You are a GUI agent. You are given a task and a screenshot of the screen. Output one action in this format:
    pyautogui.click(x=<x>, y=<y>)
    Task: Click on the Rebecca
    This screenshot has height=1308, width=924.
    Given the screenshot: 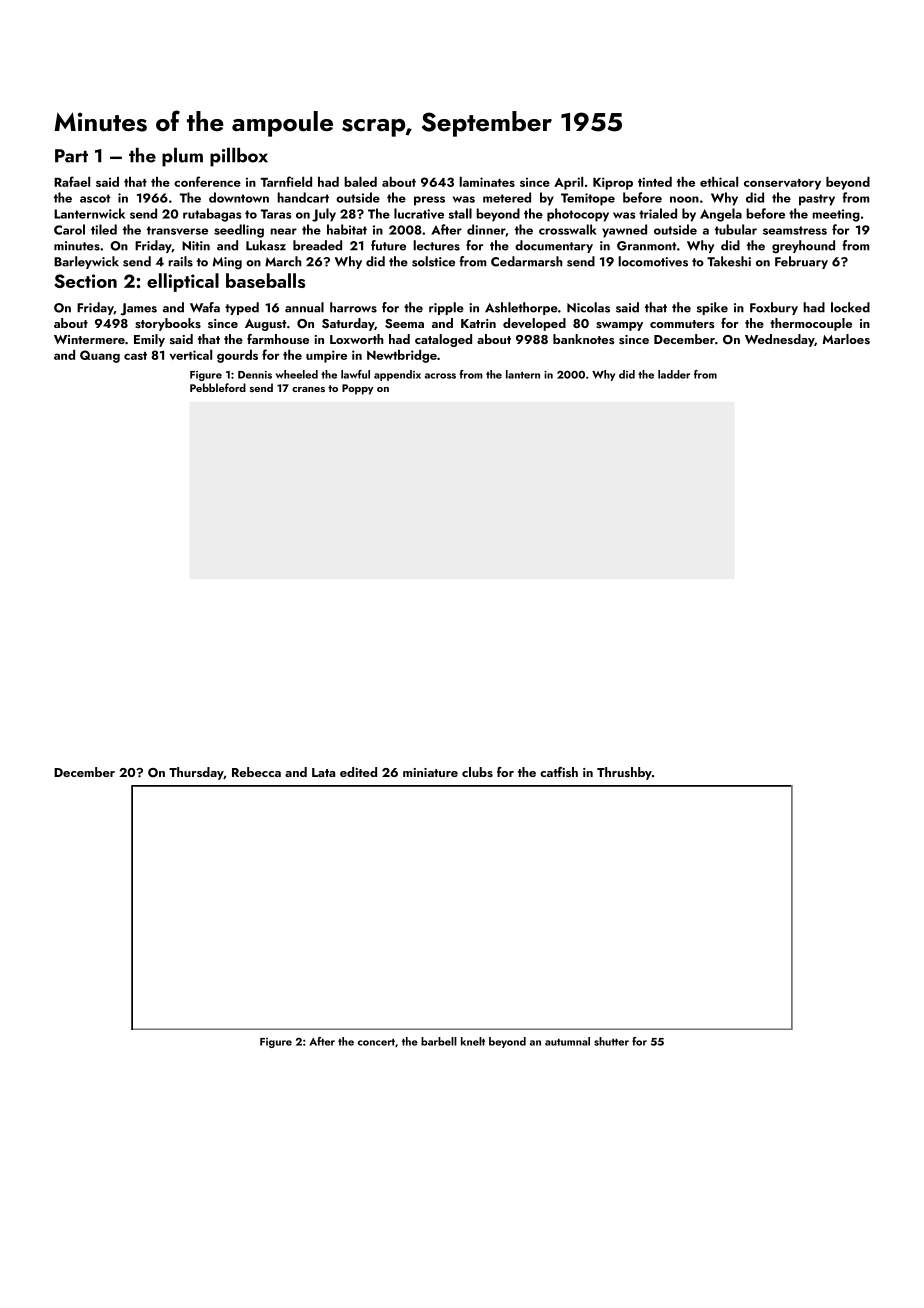 What is the action you would take?
    pyautogui.click(x=256, y=772)
